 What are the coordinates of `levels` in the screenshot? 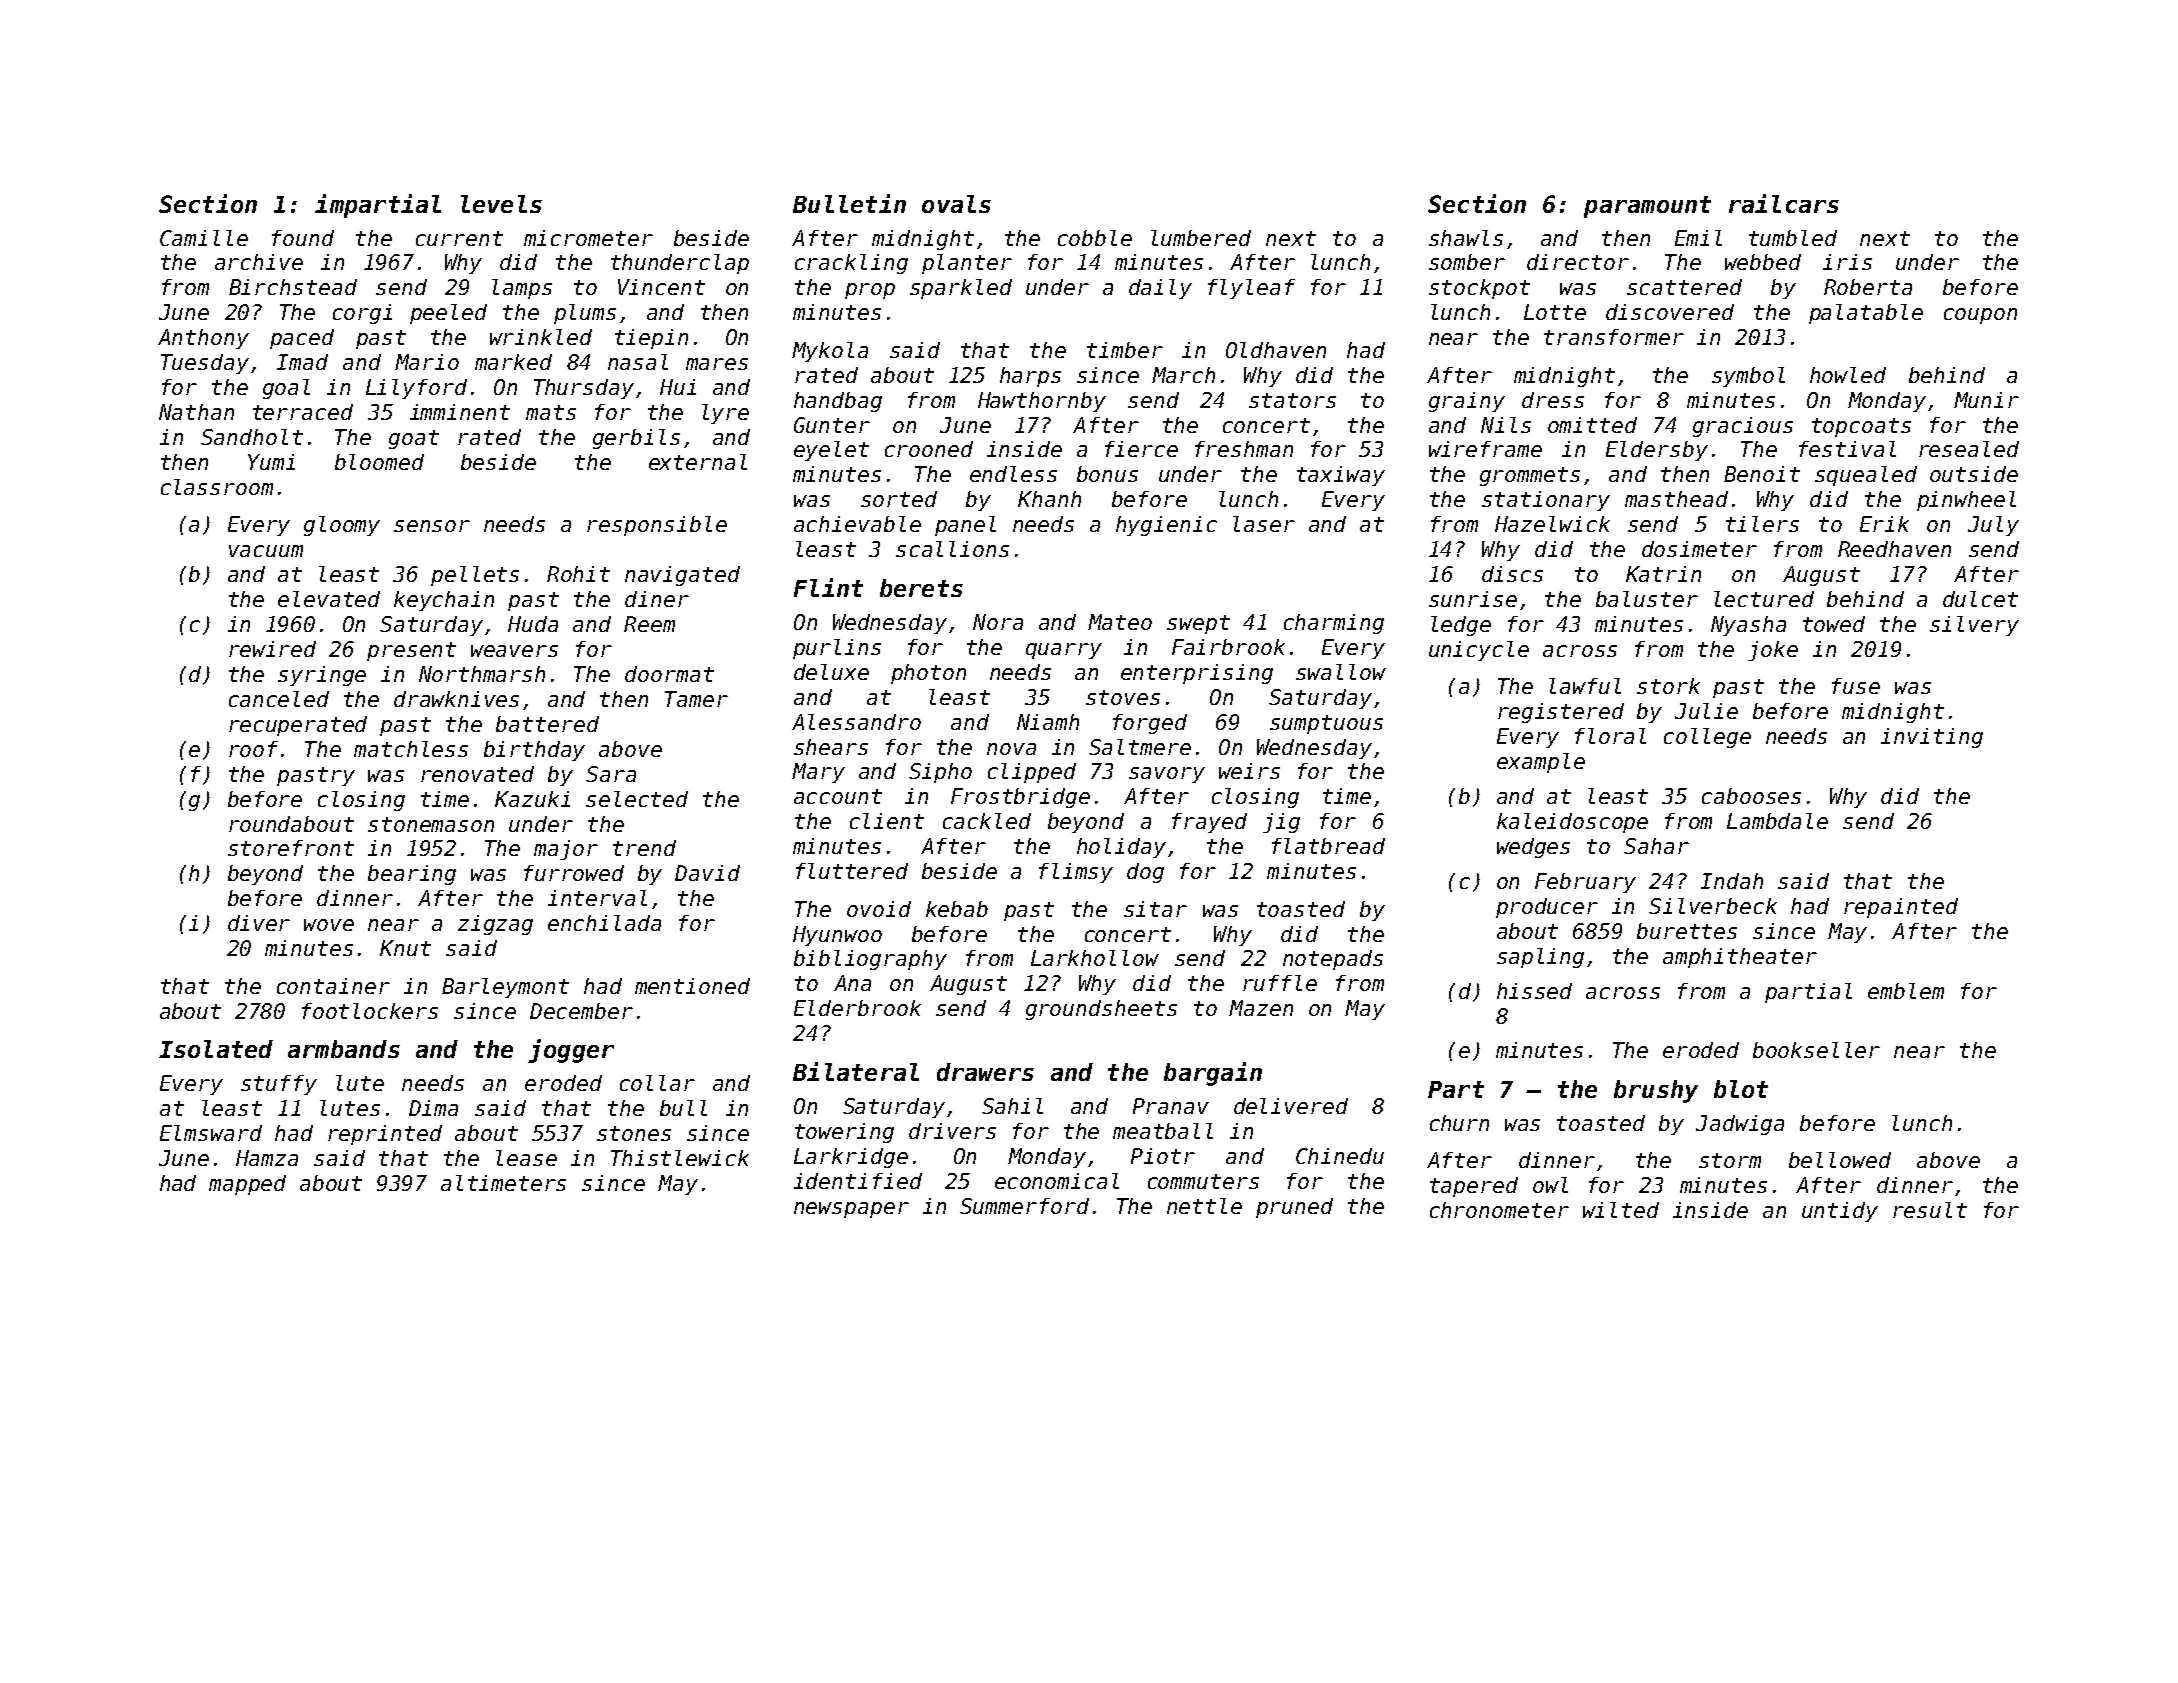 It's located at (501, 204).
